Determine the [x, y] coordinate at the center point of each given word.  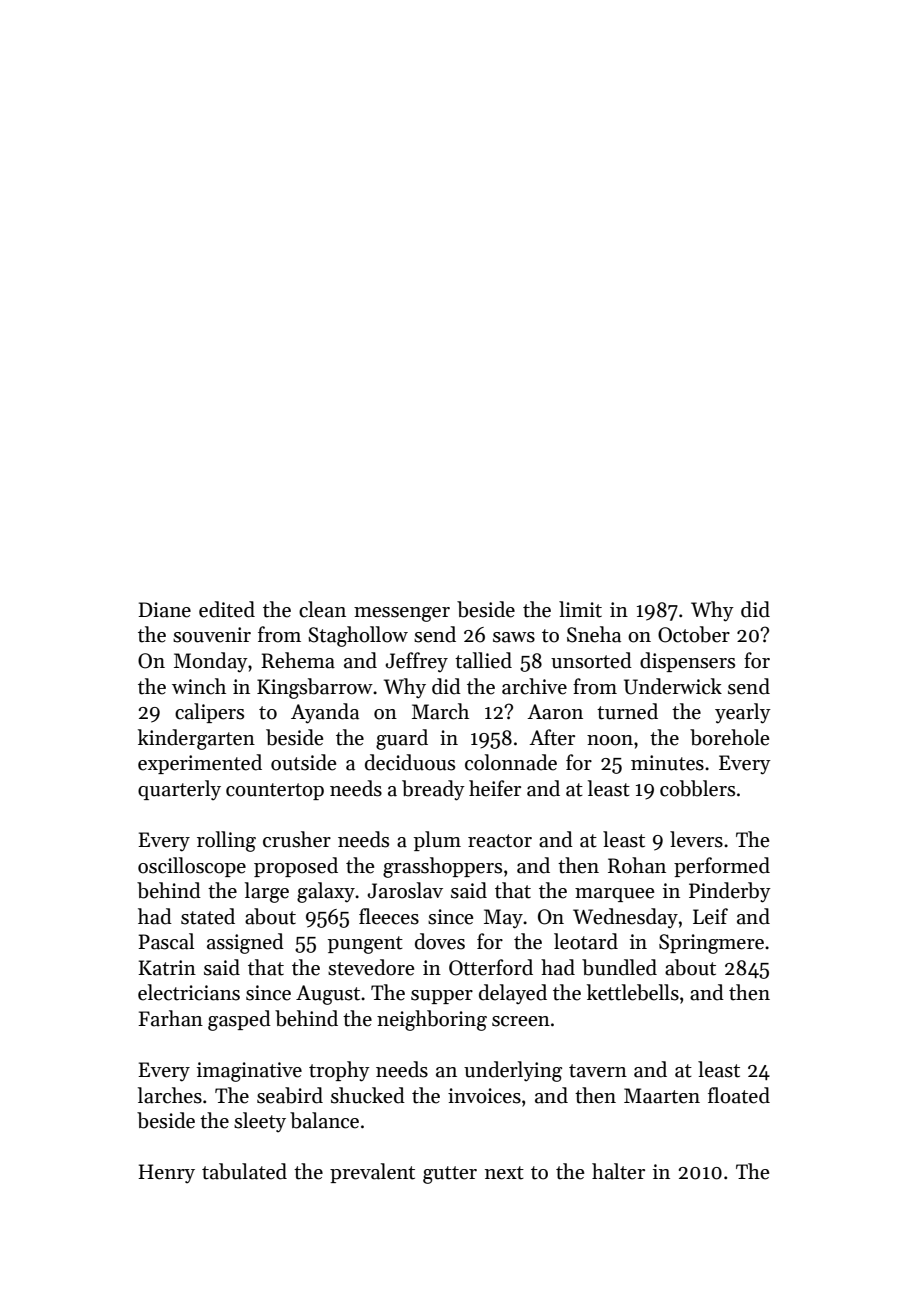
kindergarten [196, 739]
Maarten [662, 1096]
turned [627, 711]
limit [580, 609]
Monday [211, 662]
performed [722, 867]
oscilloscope [192, 867]
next [504, 1173]
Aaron [555, 712]
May [503, 919]
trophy [339, 1071]
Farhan [170, 1018]
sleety [260, 1122]
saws [514, 637]
